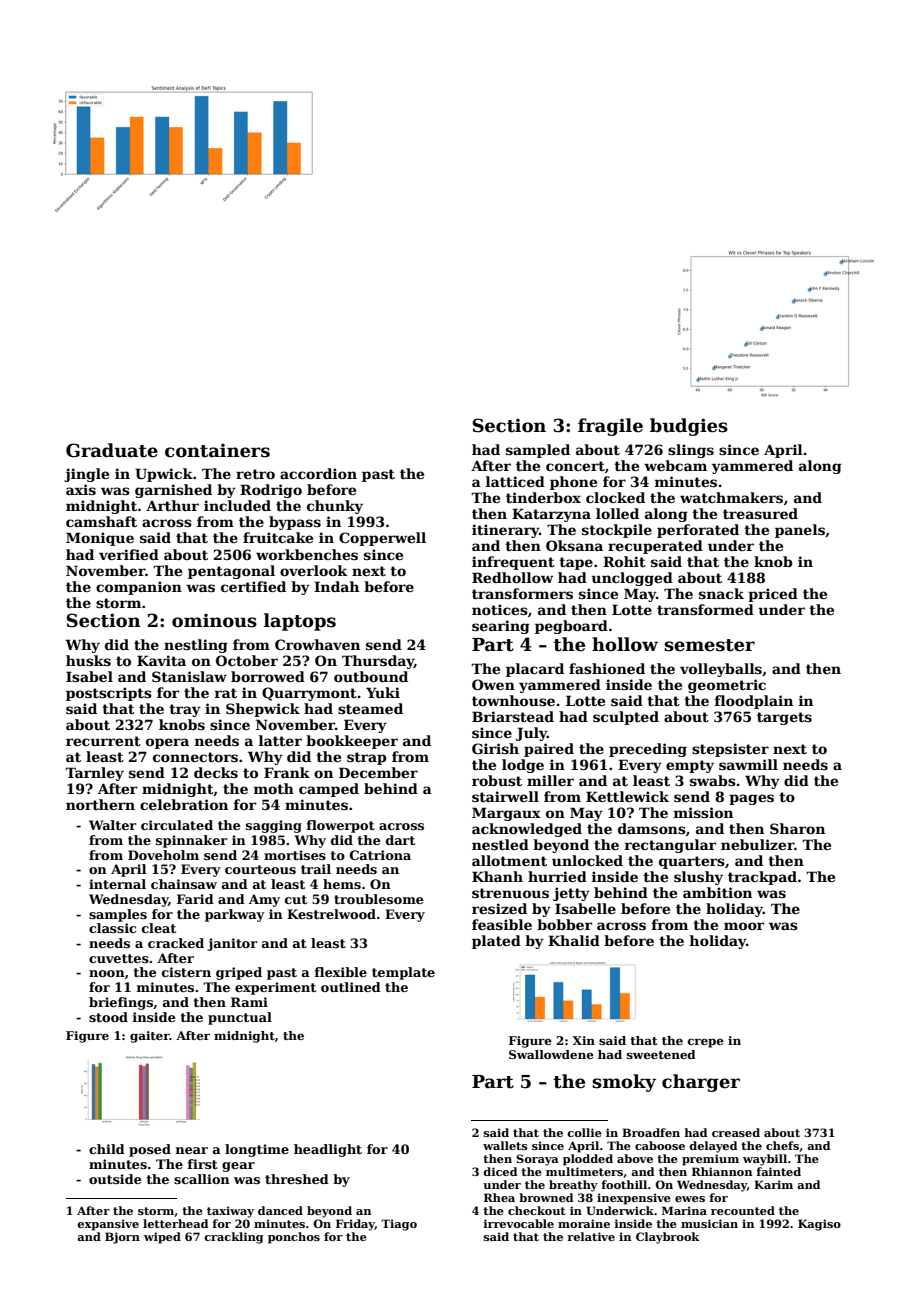 This screenshot has width=908, height=1316. I want to click on fragile, so click(610, 427).
